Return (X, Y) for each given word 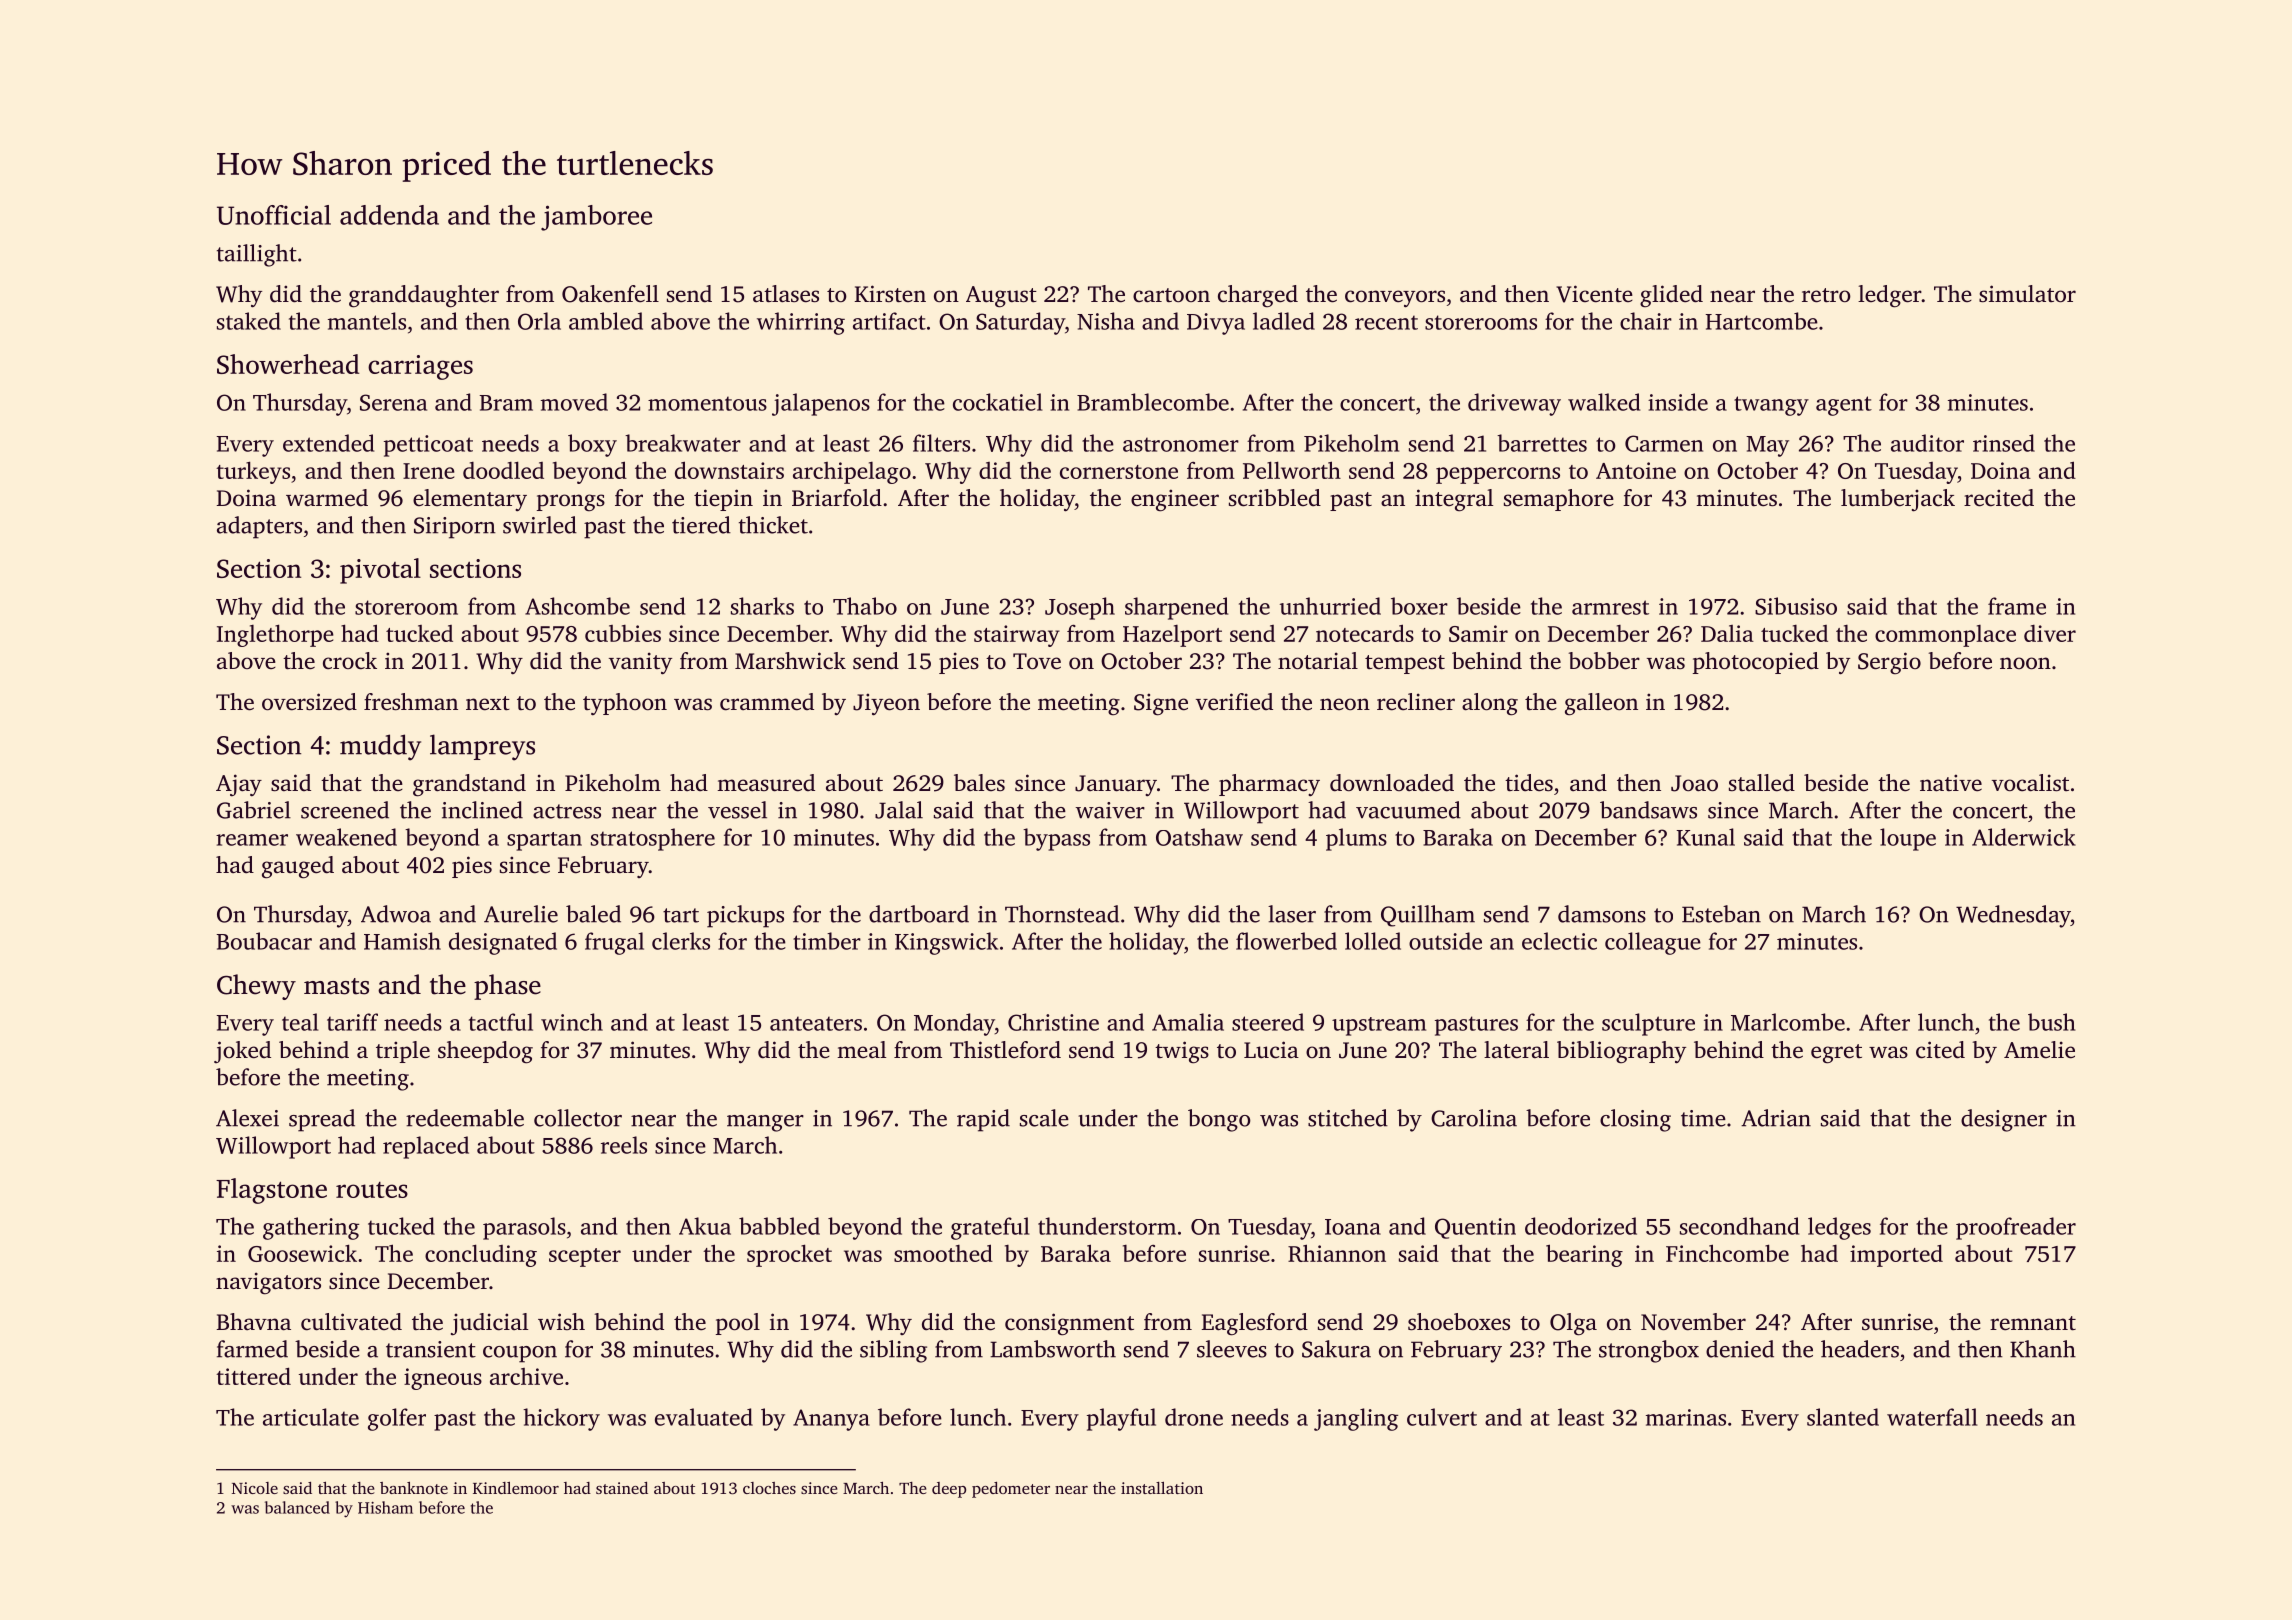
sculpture (1648, 1024)
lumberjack (1898, 500)
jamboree (596, 218)
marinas (1686, 1417)
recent (1386, 322)
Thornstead (1062, 914)
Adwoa (396, 914)
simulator (2027, 294)
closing (1635, 1120)
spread (322, 1120)
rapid (983, 1120)
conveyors (1395, 299)
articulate (311, 1417)
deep (949, 1490)
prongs (571, 502)
